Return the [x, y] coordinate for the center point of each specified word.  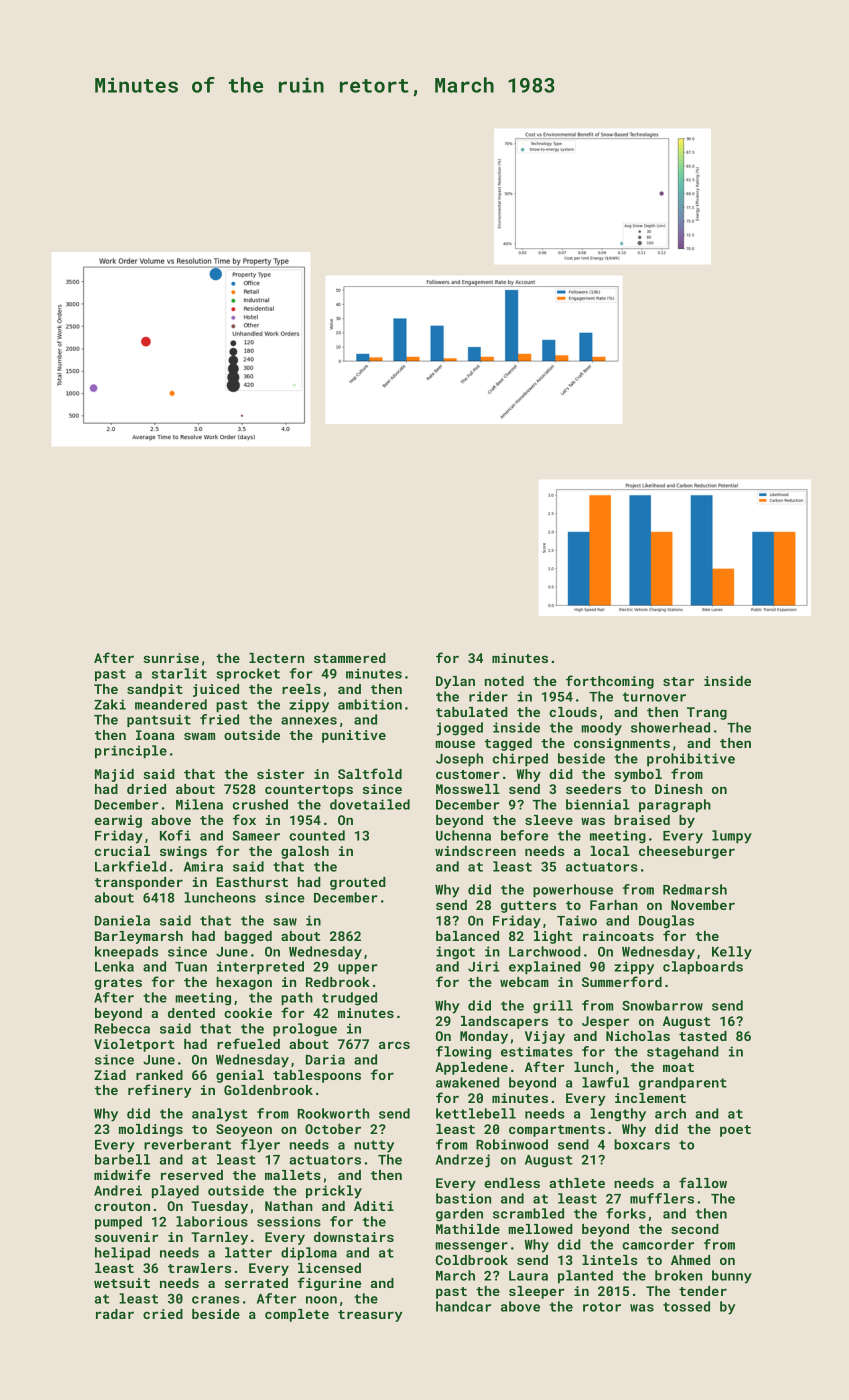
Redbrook [338, 982]
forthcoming [610, 682]
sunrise [171, 658]
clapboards [703, 967]
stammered [350, 658]
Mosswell [468, 789]
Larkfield [130, 866]
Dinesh [678, 789]
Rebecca [122, 1028]
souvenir [126, 1237]
